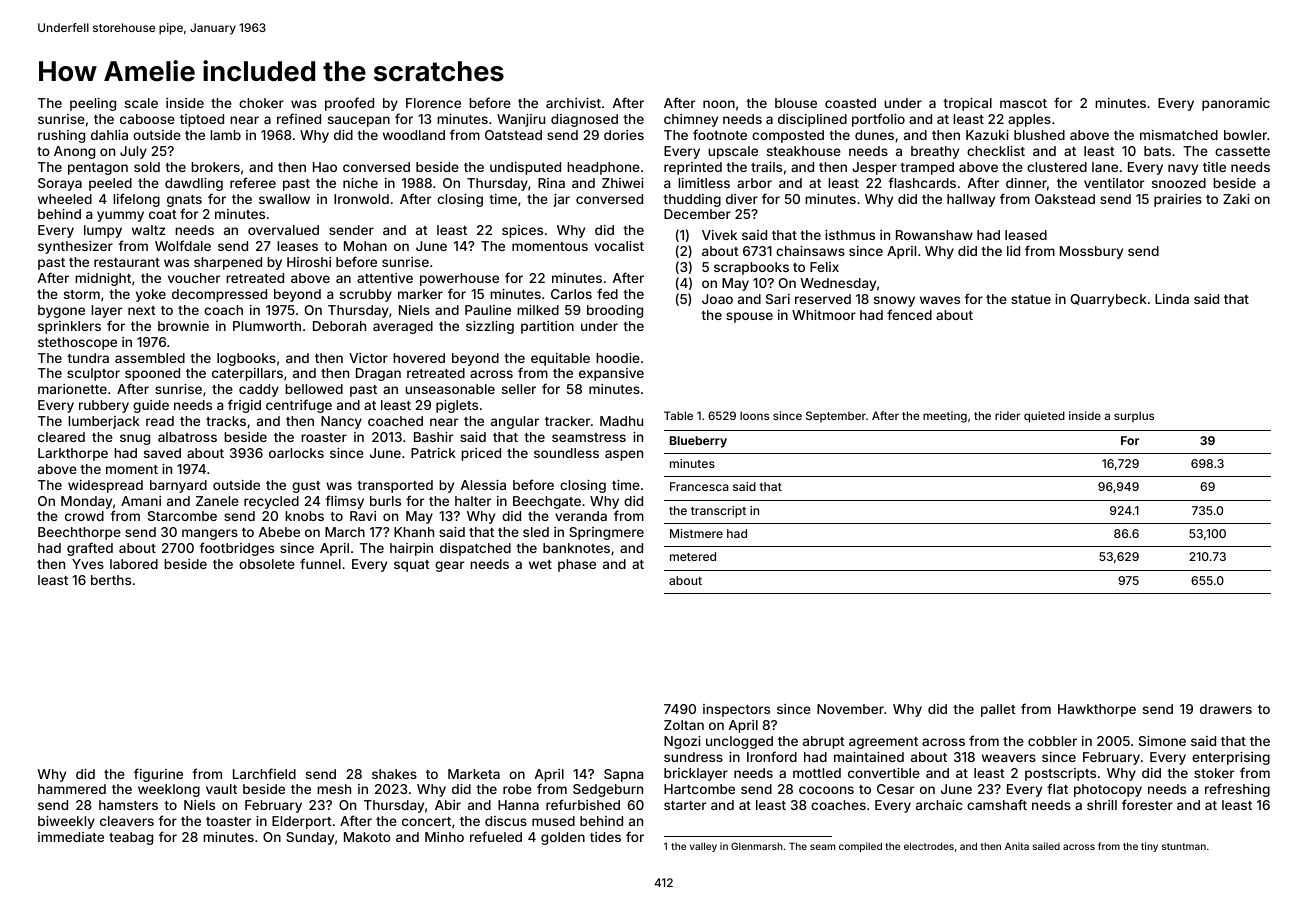  Describe the element at coordinates (945, 417) in the document. I see `meeting` at that location.
